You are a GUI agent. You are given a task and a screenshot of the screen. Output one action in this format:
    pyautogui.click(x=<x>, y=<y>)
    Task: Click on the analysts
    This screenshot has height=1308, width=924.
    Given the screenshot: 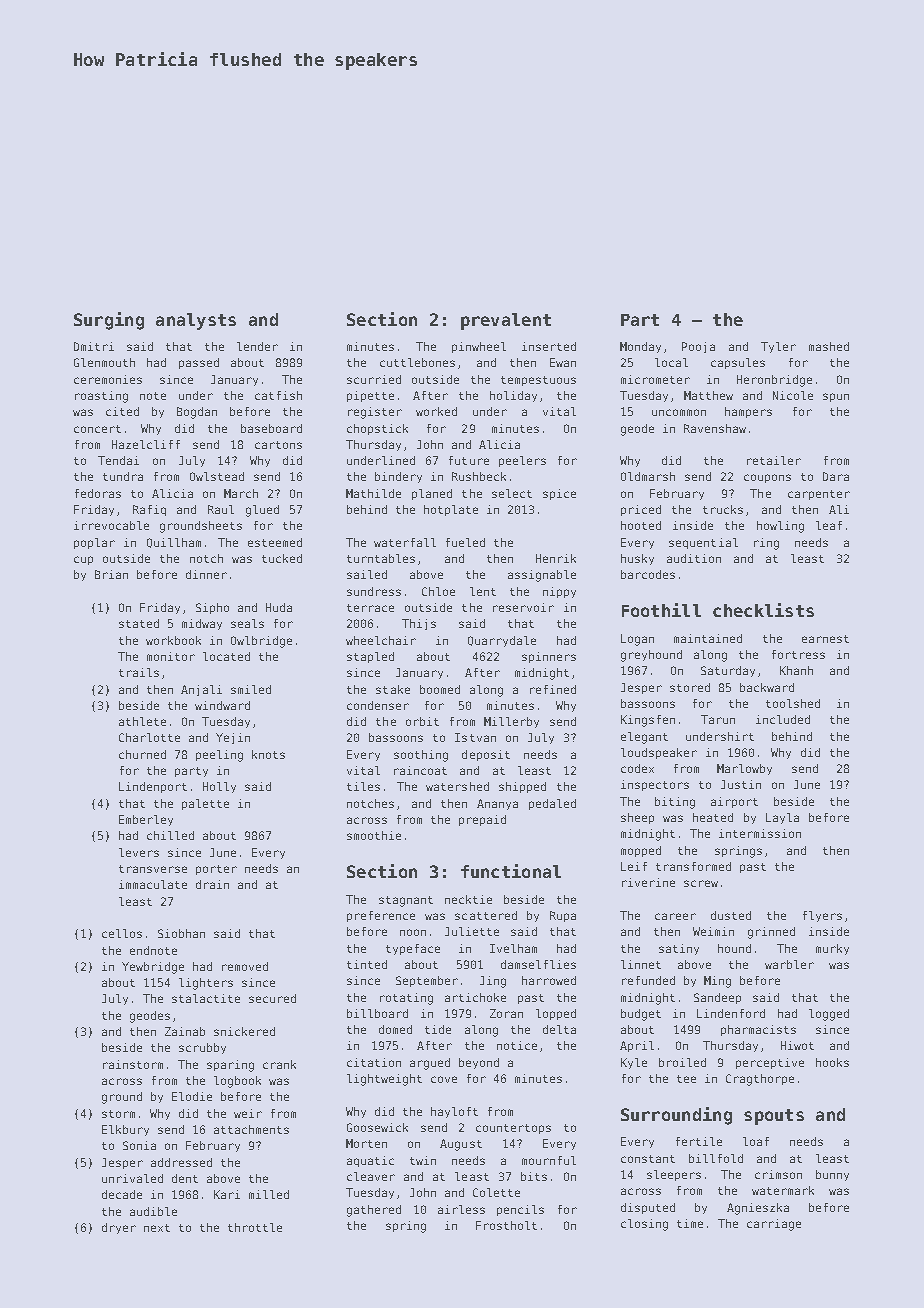 What is the action you would take?
    pyautogui.click(x=196, y=321)
